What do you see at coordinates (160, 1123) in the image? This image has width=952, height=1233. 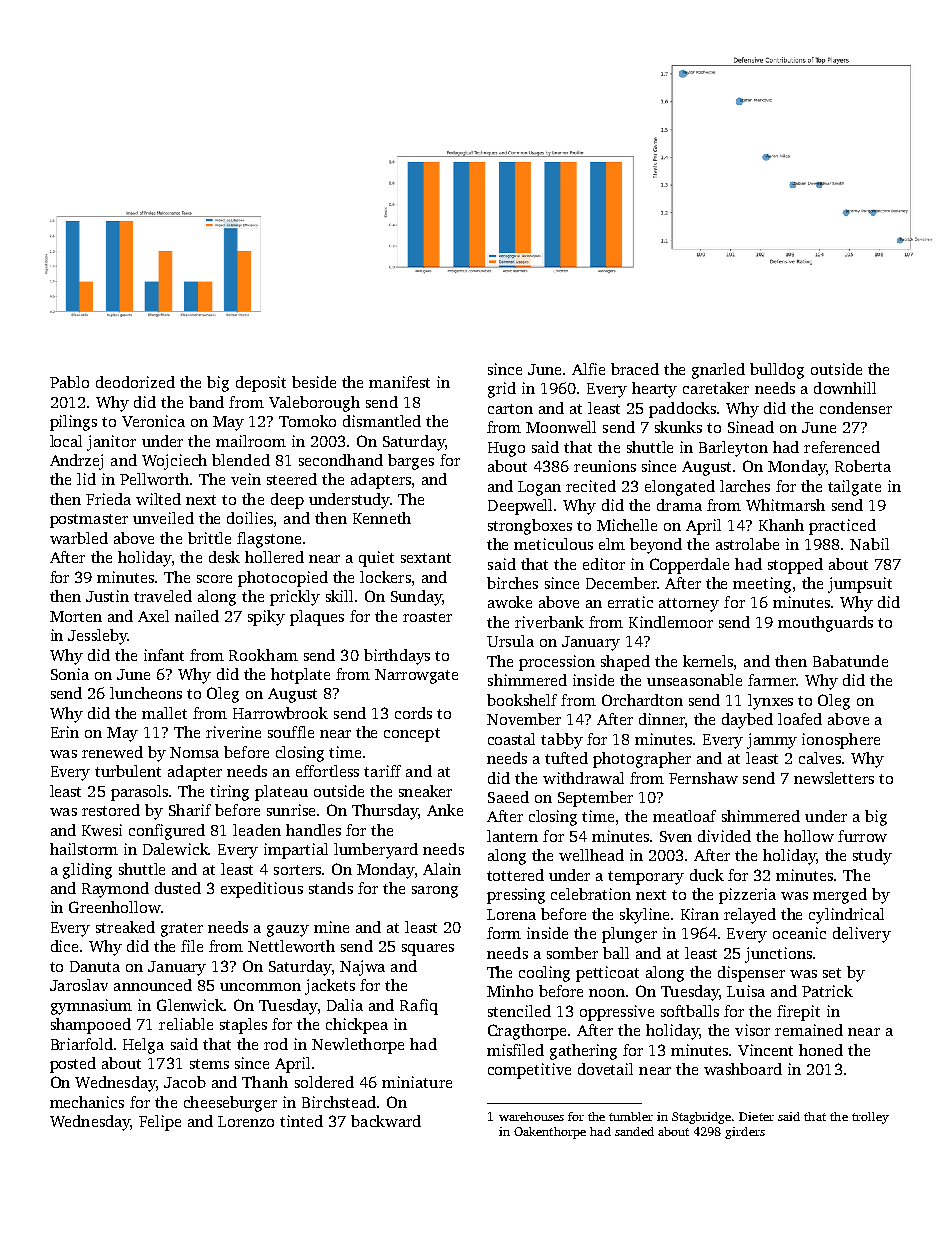 I see `Felipe` at bounding box center [160, 1123].
